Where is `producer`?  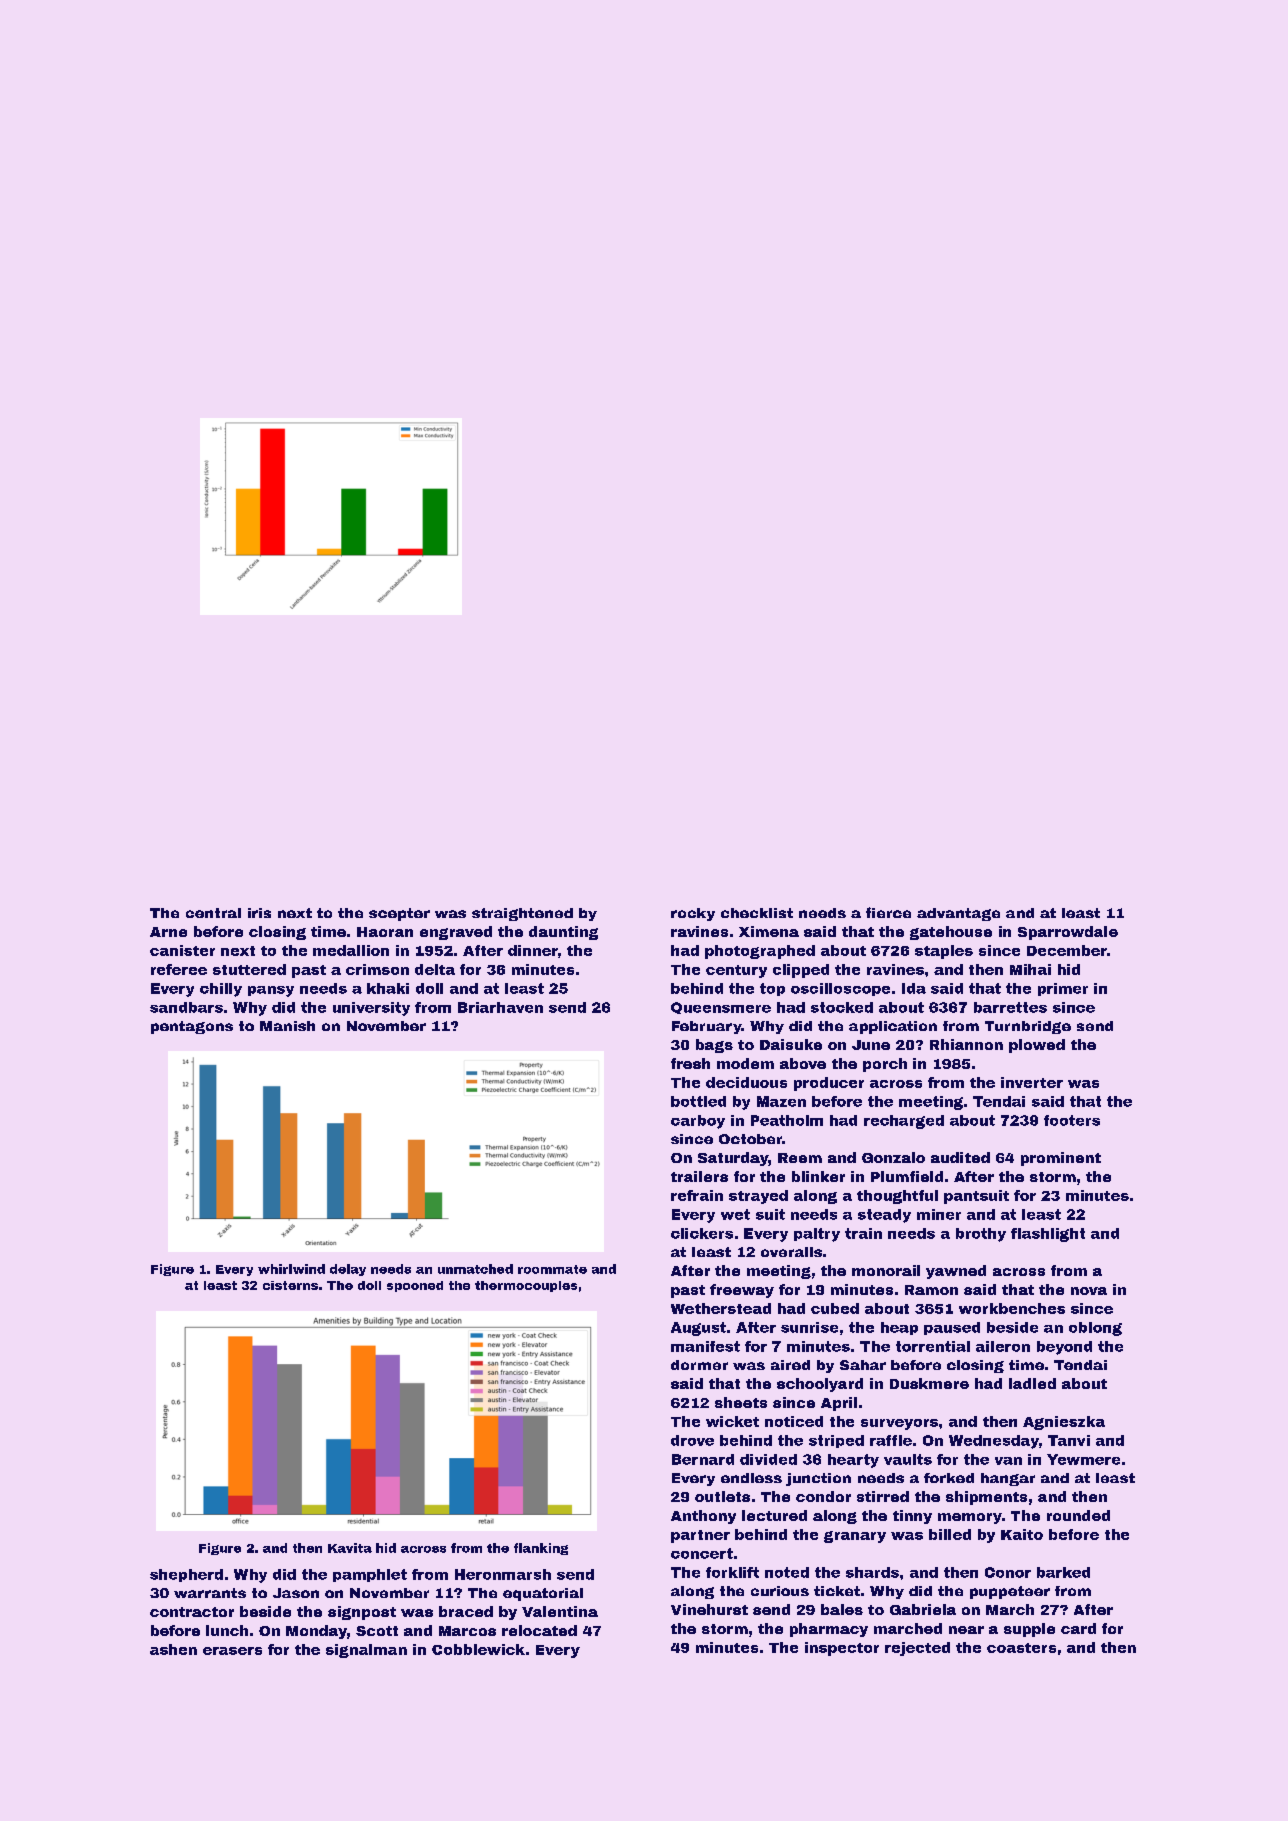 producer is located at coordinates (829, 1084).
